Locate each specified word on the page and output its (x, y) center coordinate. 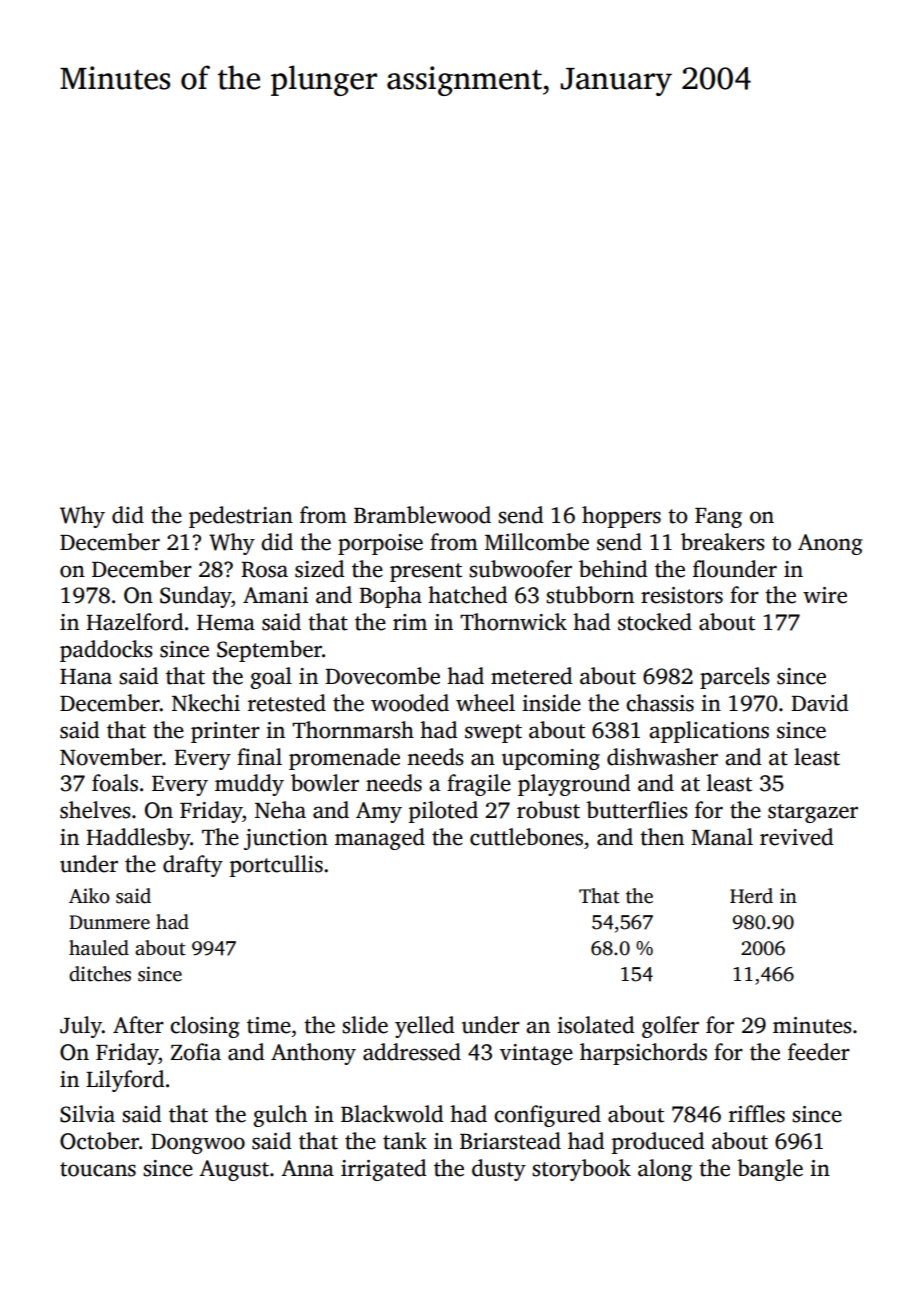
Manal (722, 837)
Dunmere (109, 922)
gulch (280, 1116)
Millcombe (537, 542)
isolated (595, 1025)
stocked (655, 622)
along (665, 1170)
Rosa (264, 570)
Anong (830, 544)
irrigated (383, 1170)
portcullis (276, 866)
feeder (819, 1052)
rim (410, 622)
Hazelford (134, 622)
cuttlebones (526, 837)
